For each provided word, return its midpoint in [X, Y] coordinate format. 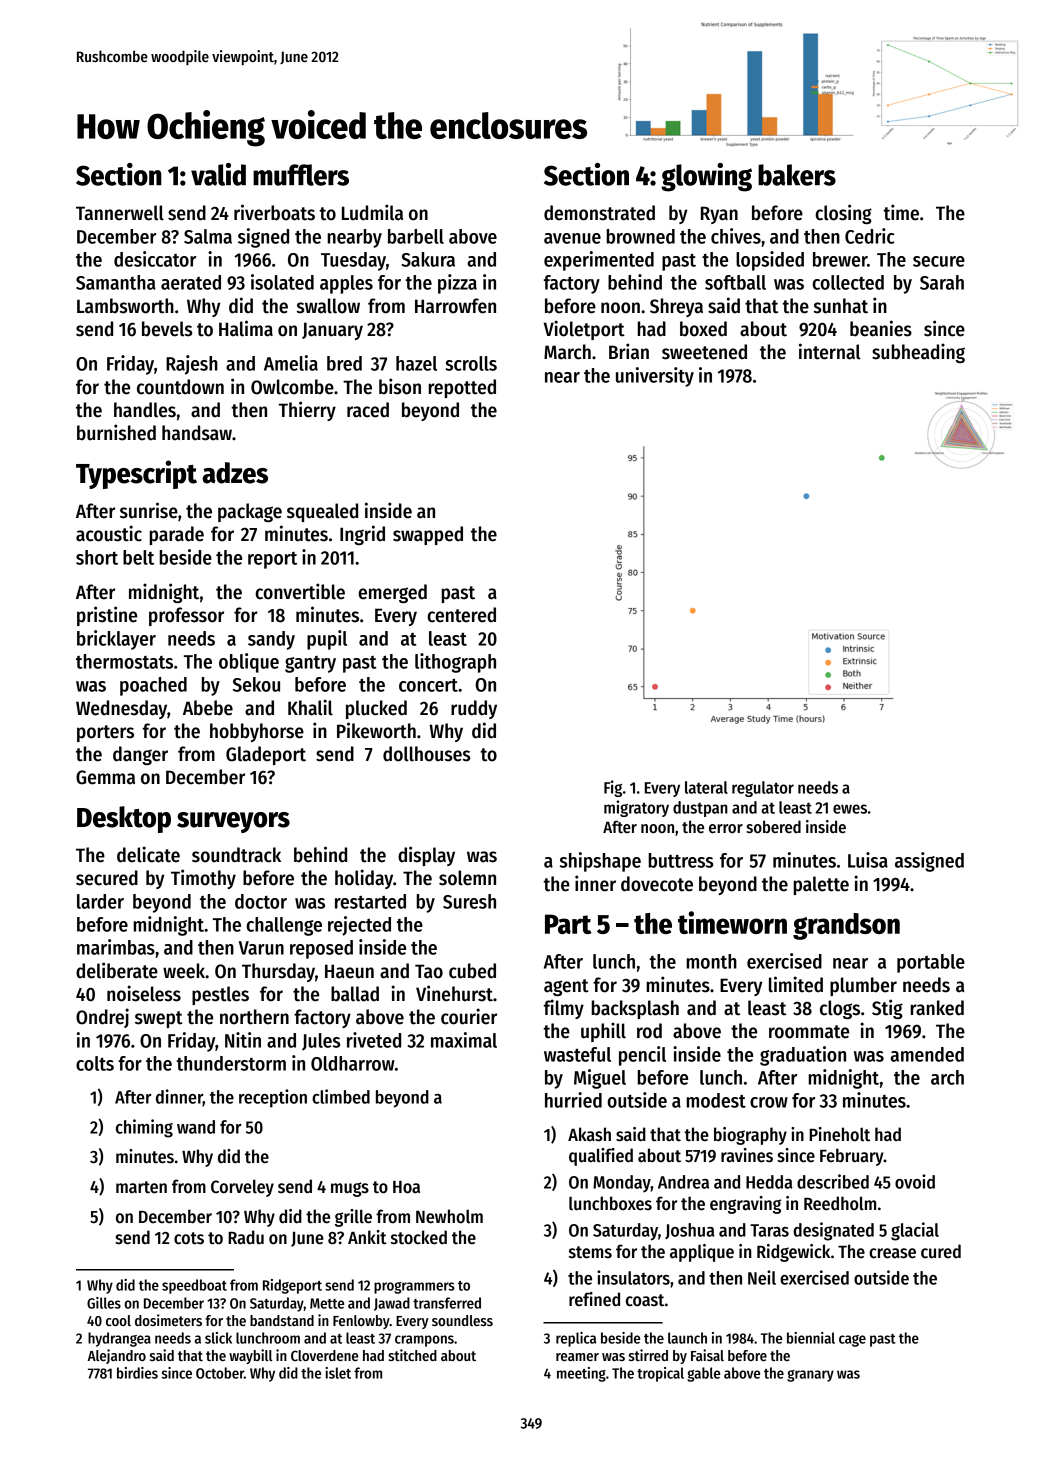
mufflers [301, 175]
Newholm [449, 1216]
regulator [763, 789]
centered [461, 615]
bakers [797, 175]
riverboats [274, 212]
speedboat [194, 1286]
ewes [850, 809]
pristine [107, 616]
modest [716, 1100]
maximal [464, 1040]
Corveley [242, 1188]
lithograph [455, 663]
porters [105, 733]
